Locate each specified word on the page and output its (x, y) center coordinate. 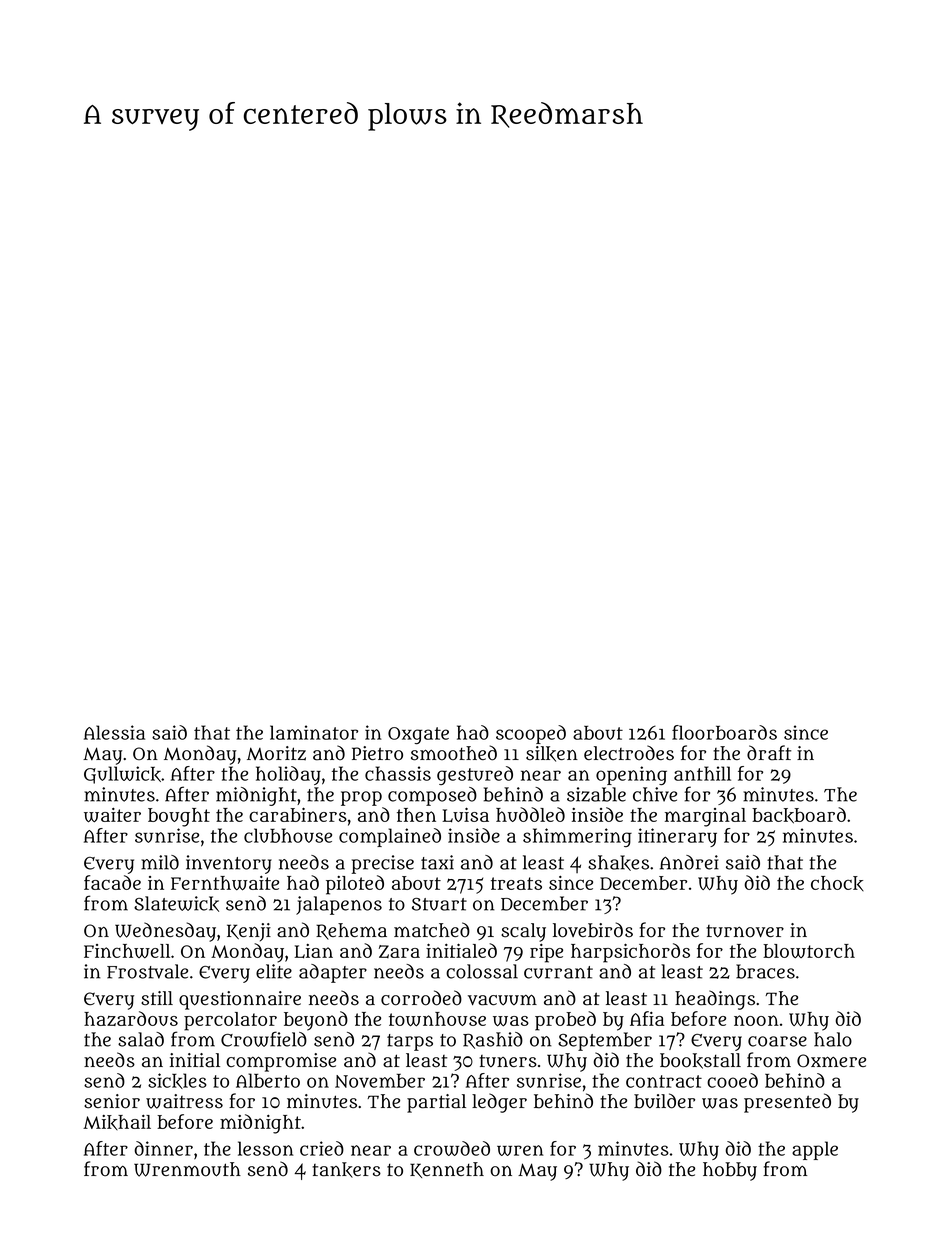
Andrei (689, 862)
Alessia (114, 732)
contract (664, 1081)
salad (141, 1039)
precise (383, 864)
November (380, 1081)
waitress (184, 1101)
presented (787, 1103)
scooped (531, 734)
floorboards (724, 732)
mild (160, 862)
